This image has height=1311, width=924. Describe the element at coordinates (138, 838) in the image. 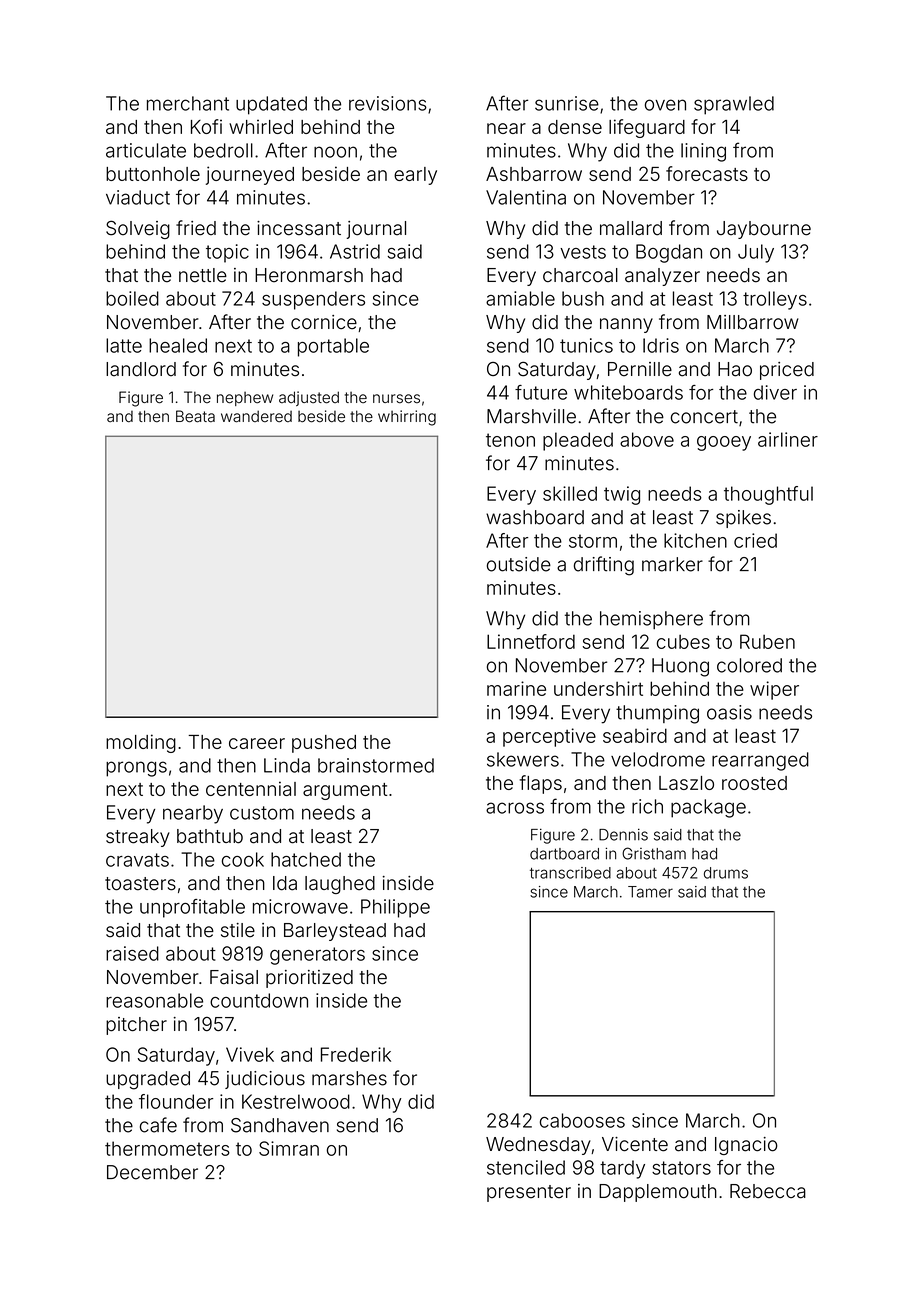

I see `streaky` at that location.
